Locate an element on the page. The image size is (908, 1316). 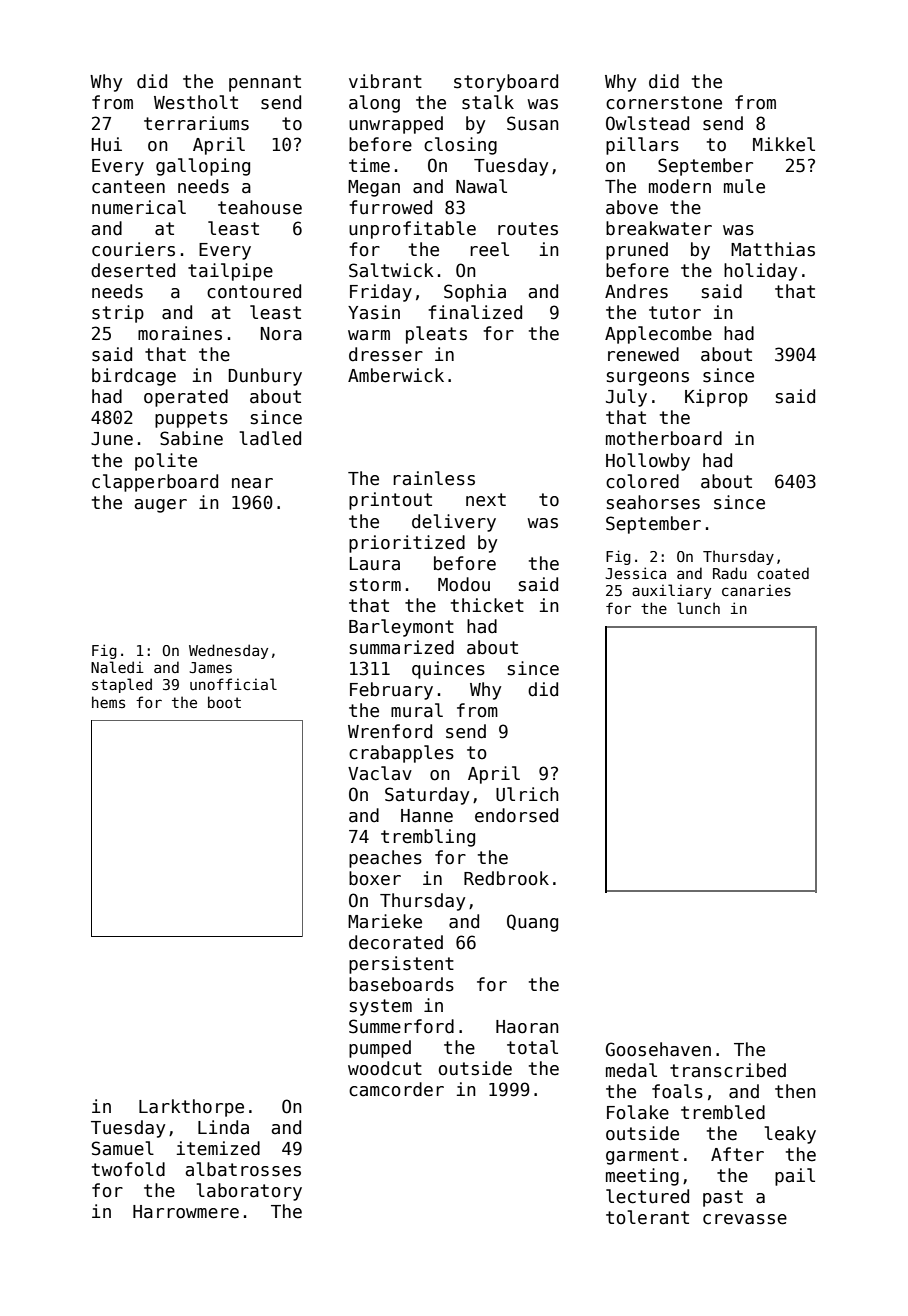
cornerstone is located at coordinates (664, 103).
